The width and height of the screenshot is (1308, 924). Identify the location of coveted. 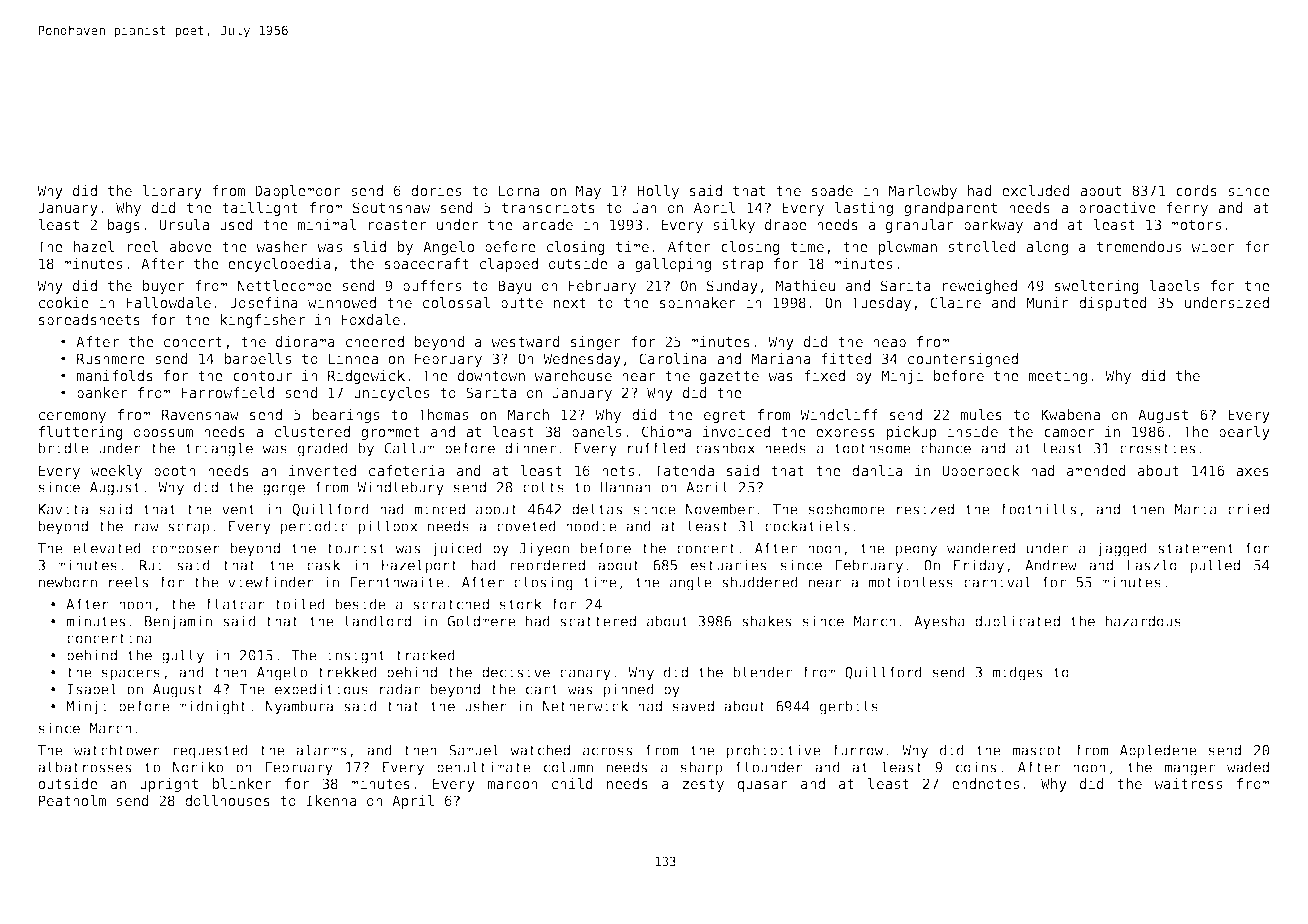
(526, 526).
